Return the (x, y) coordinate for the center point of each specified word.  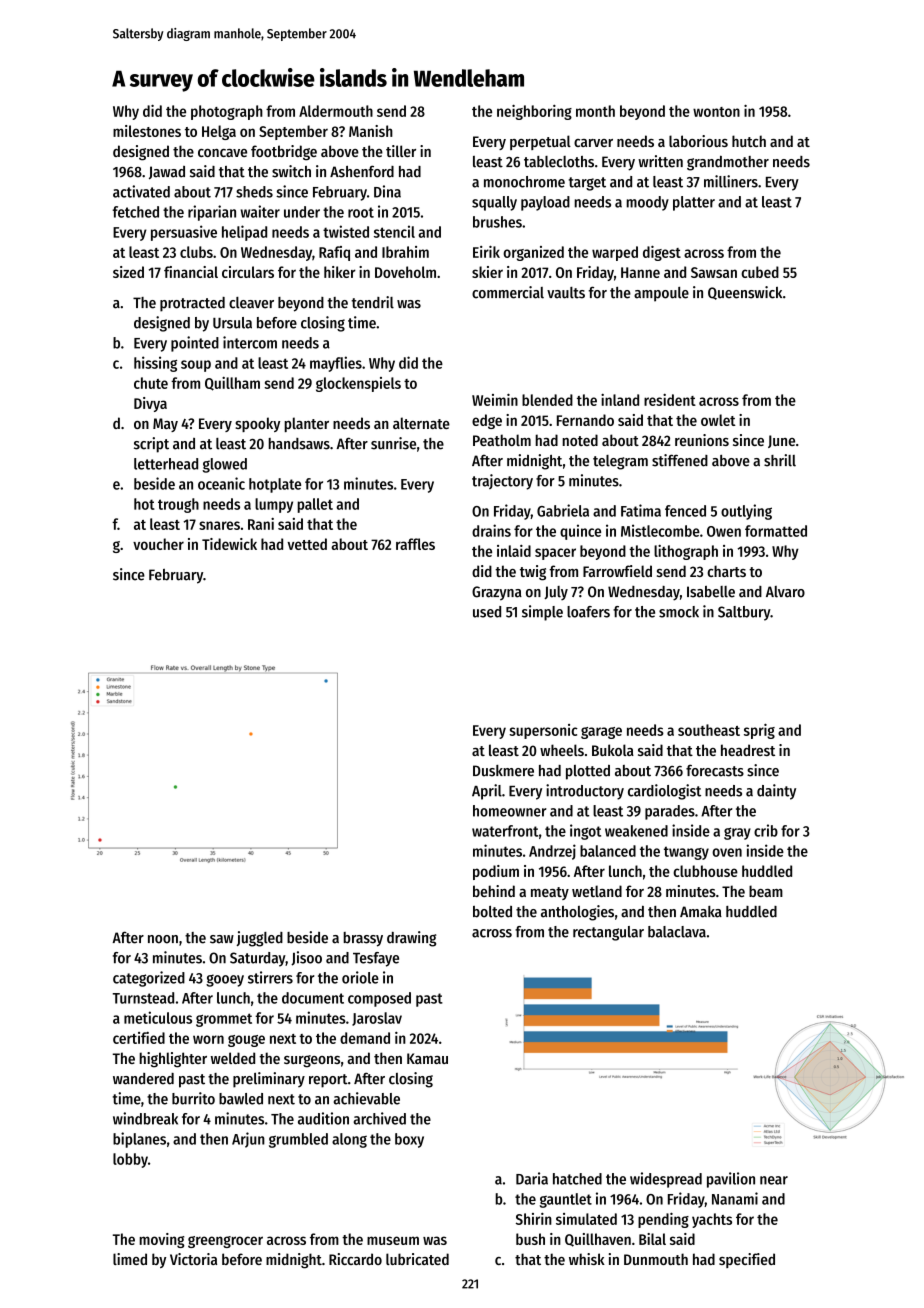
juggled (259, 939)
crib (766, 830)
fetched (136, 212)
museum (393, 1240)
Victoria (193, 1259)
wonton (716, 112)
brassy (363, 939)
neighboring (534, 112)
